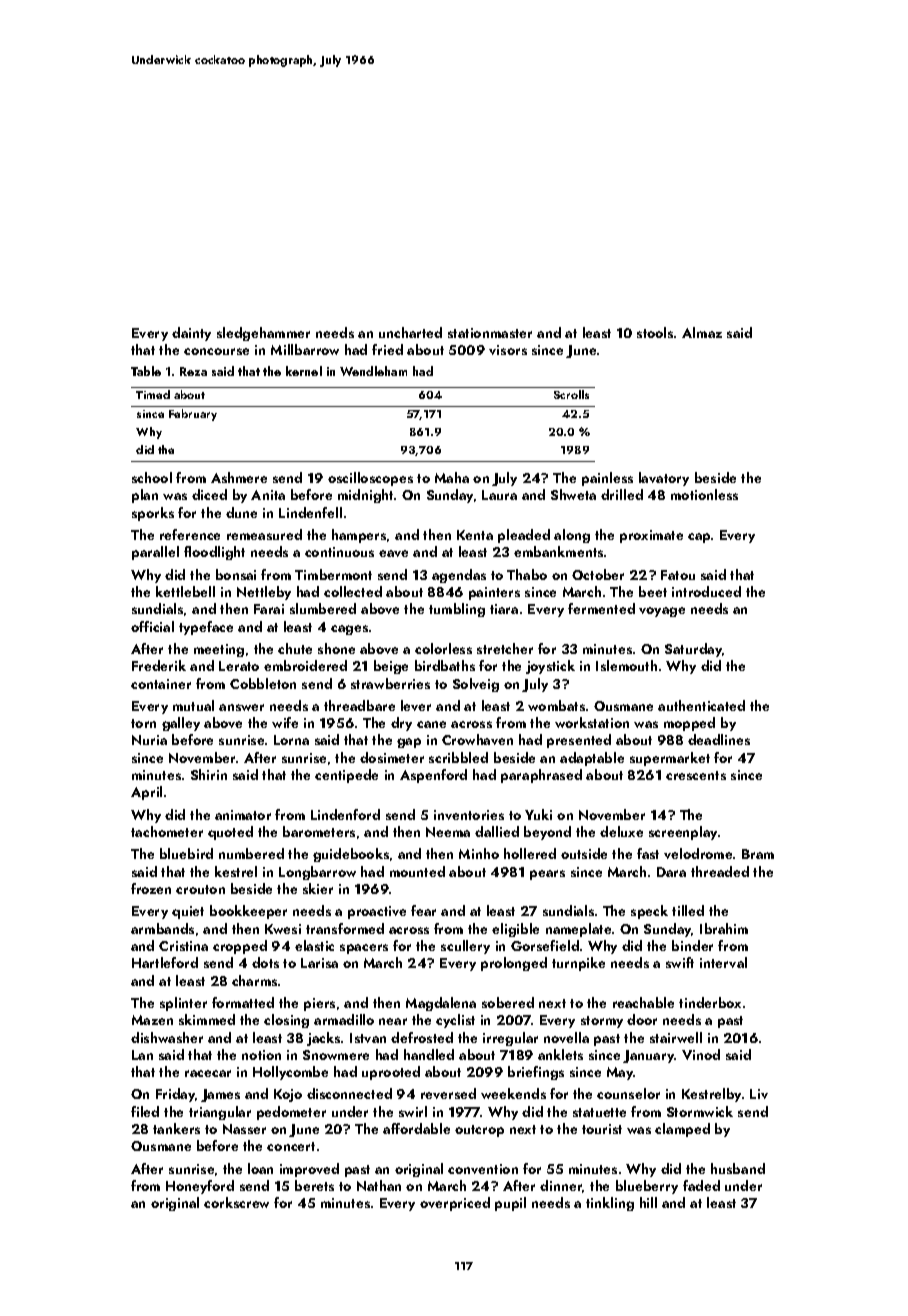  I want to click on prolonged, so click(514, 964).
